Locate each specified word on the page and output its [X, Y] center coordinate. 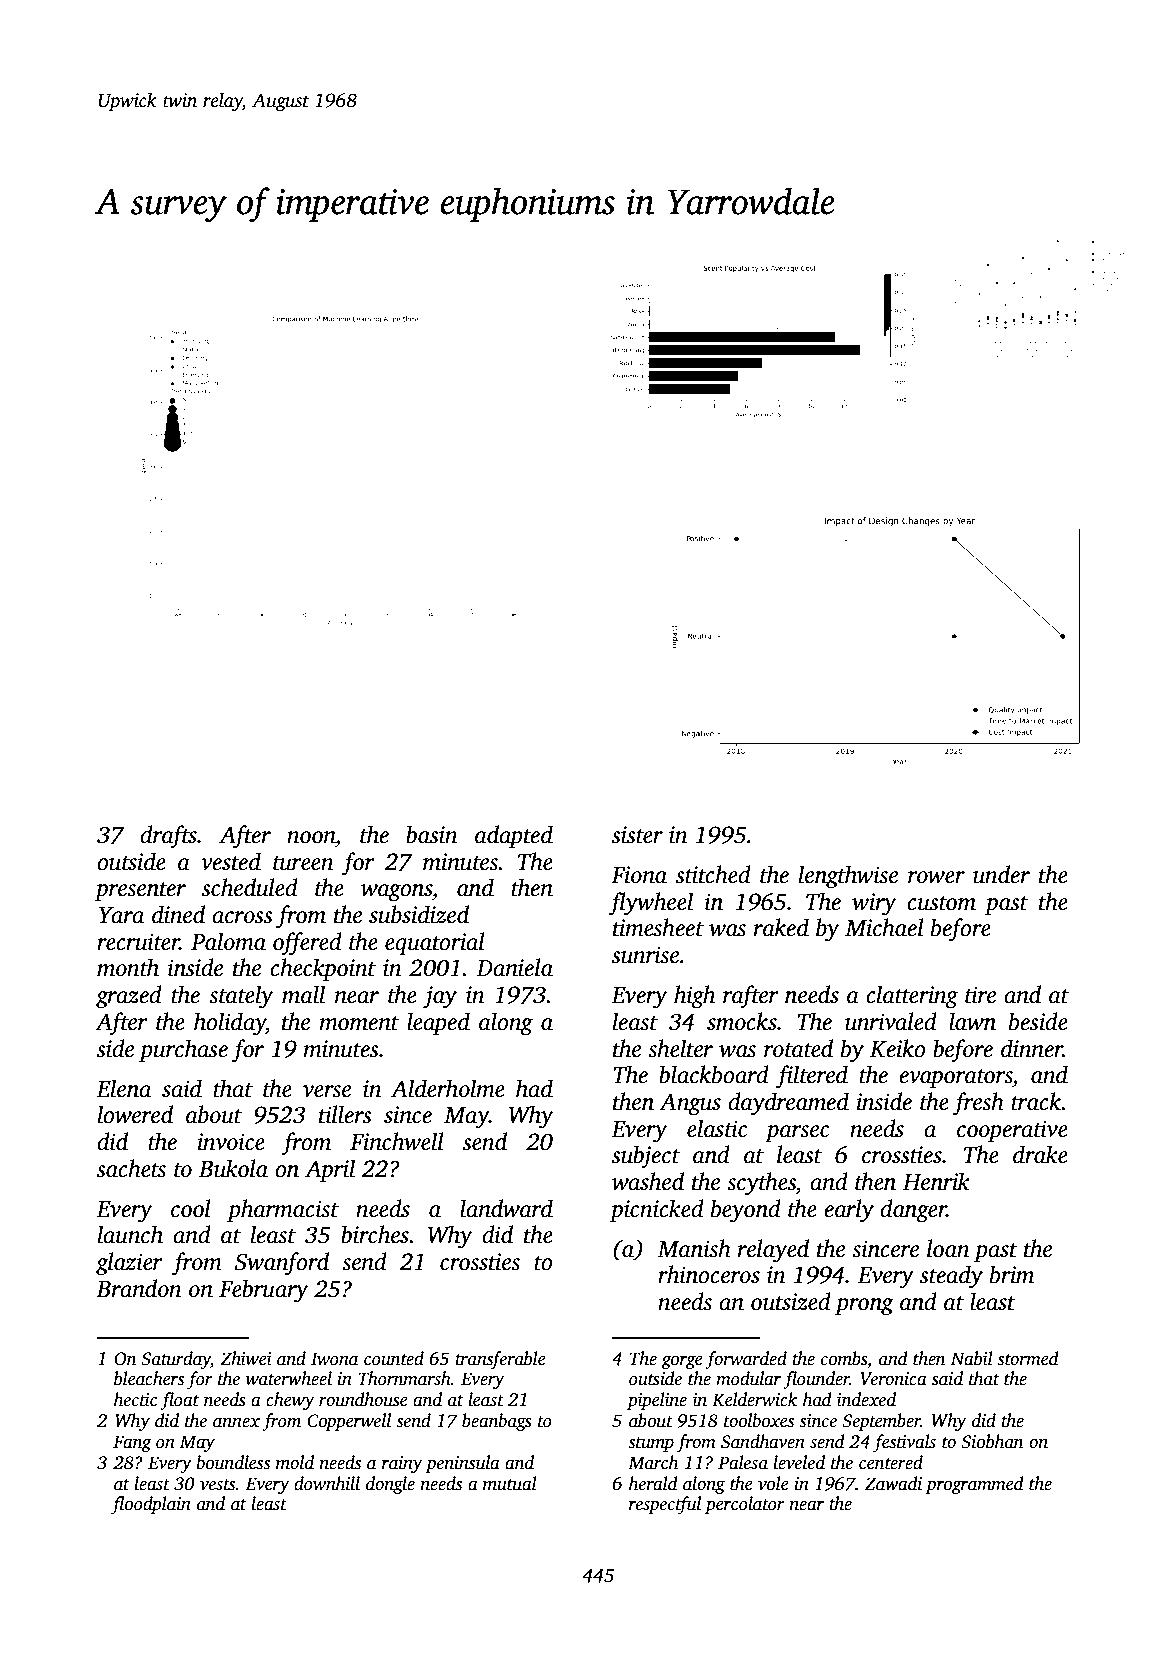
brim [1012, 1274]
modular [748, 1378]
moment [359, 1023]
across [242, 917]
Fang [132, 1443]
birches [375, 1234]
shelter [680, 1048]
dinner [1032, 1048]
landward [506, 1208]
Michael [884, 927]
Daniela [514, 967]
